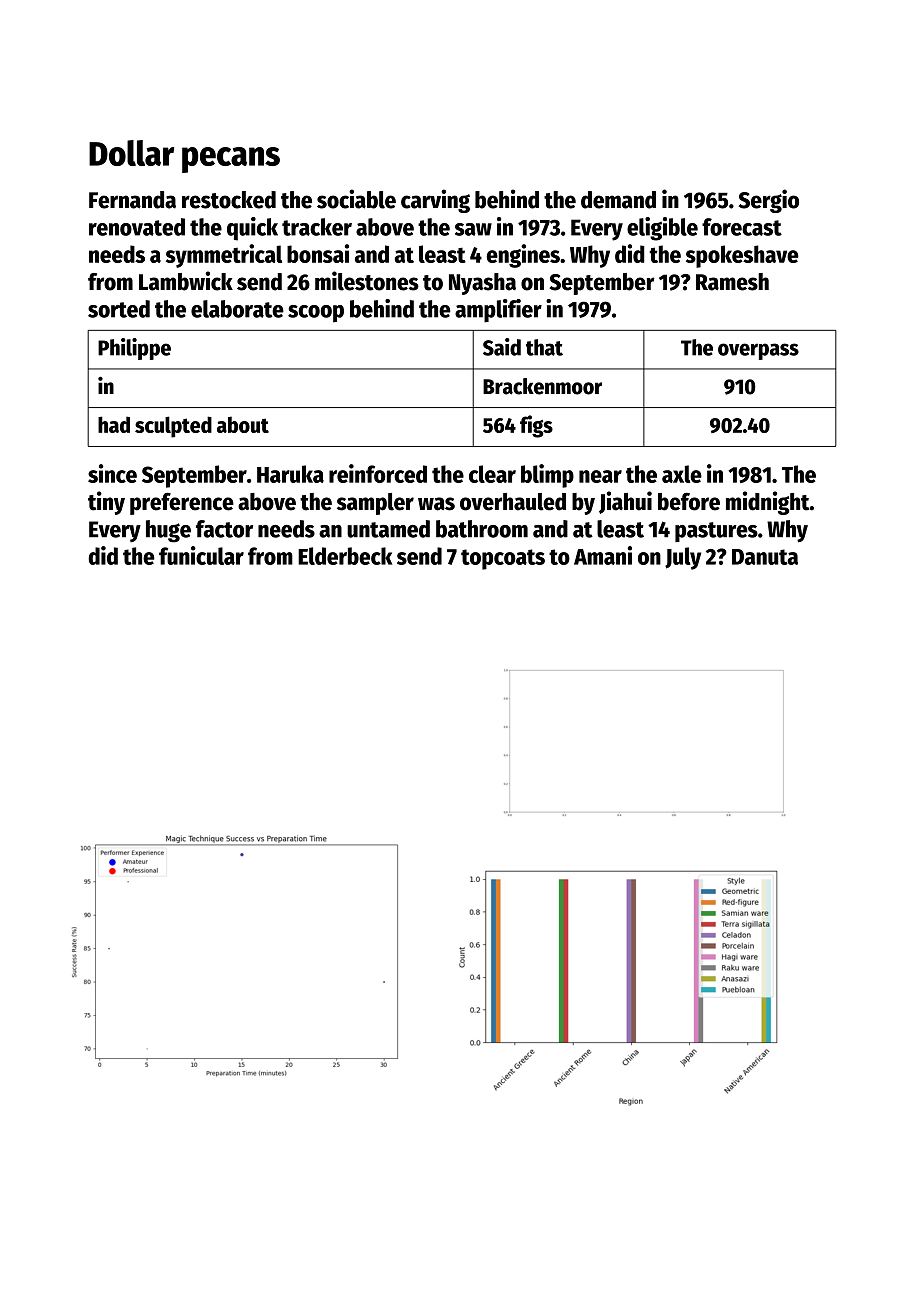  What do you see at coordinates (618, 200) in the document?
I see `demand` at bounding box center [618, 200].
